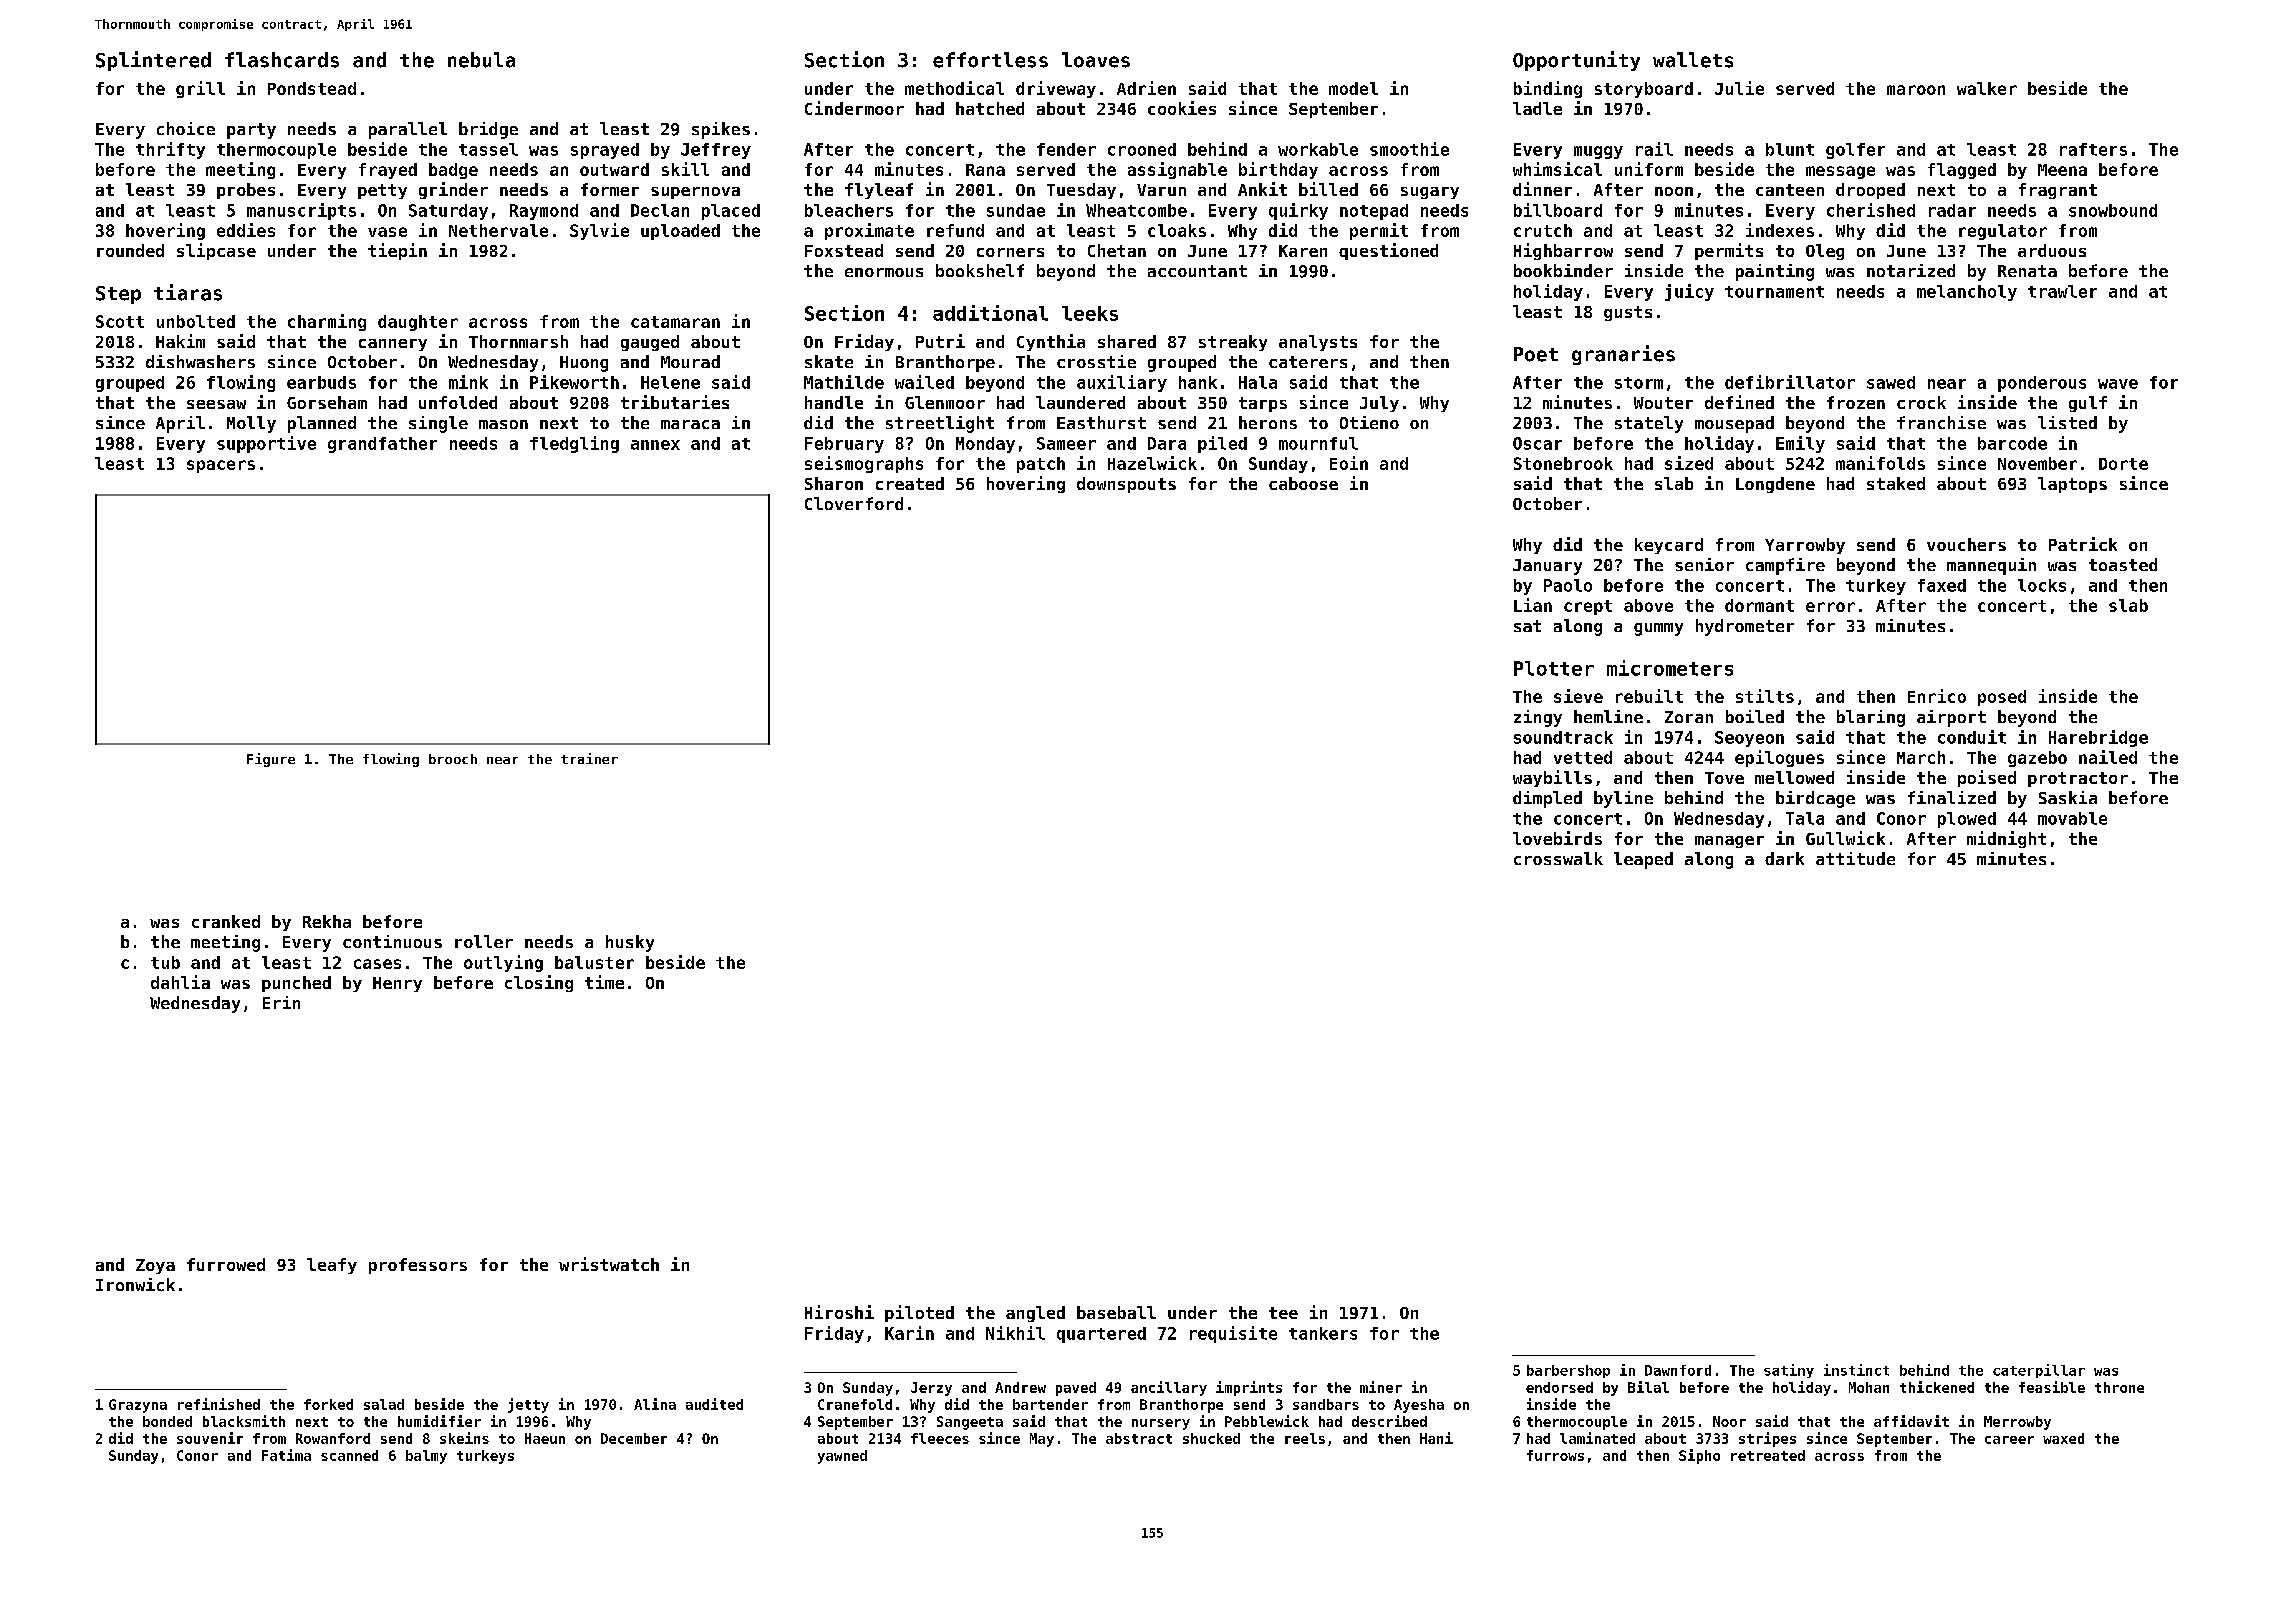 Image resolution: width=2282 pixels, height=1614 pixels. Describe the element at coordinates (1855, 858) in the document. I see `attitude` at that location.
